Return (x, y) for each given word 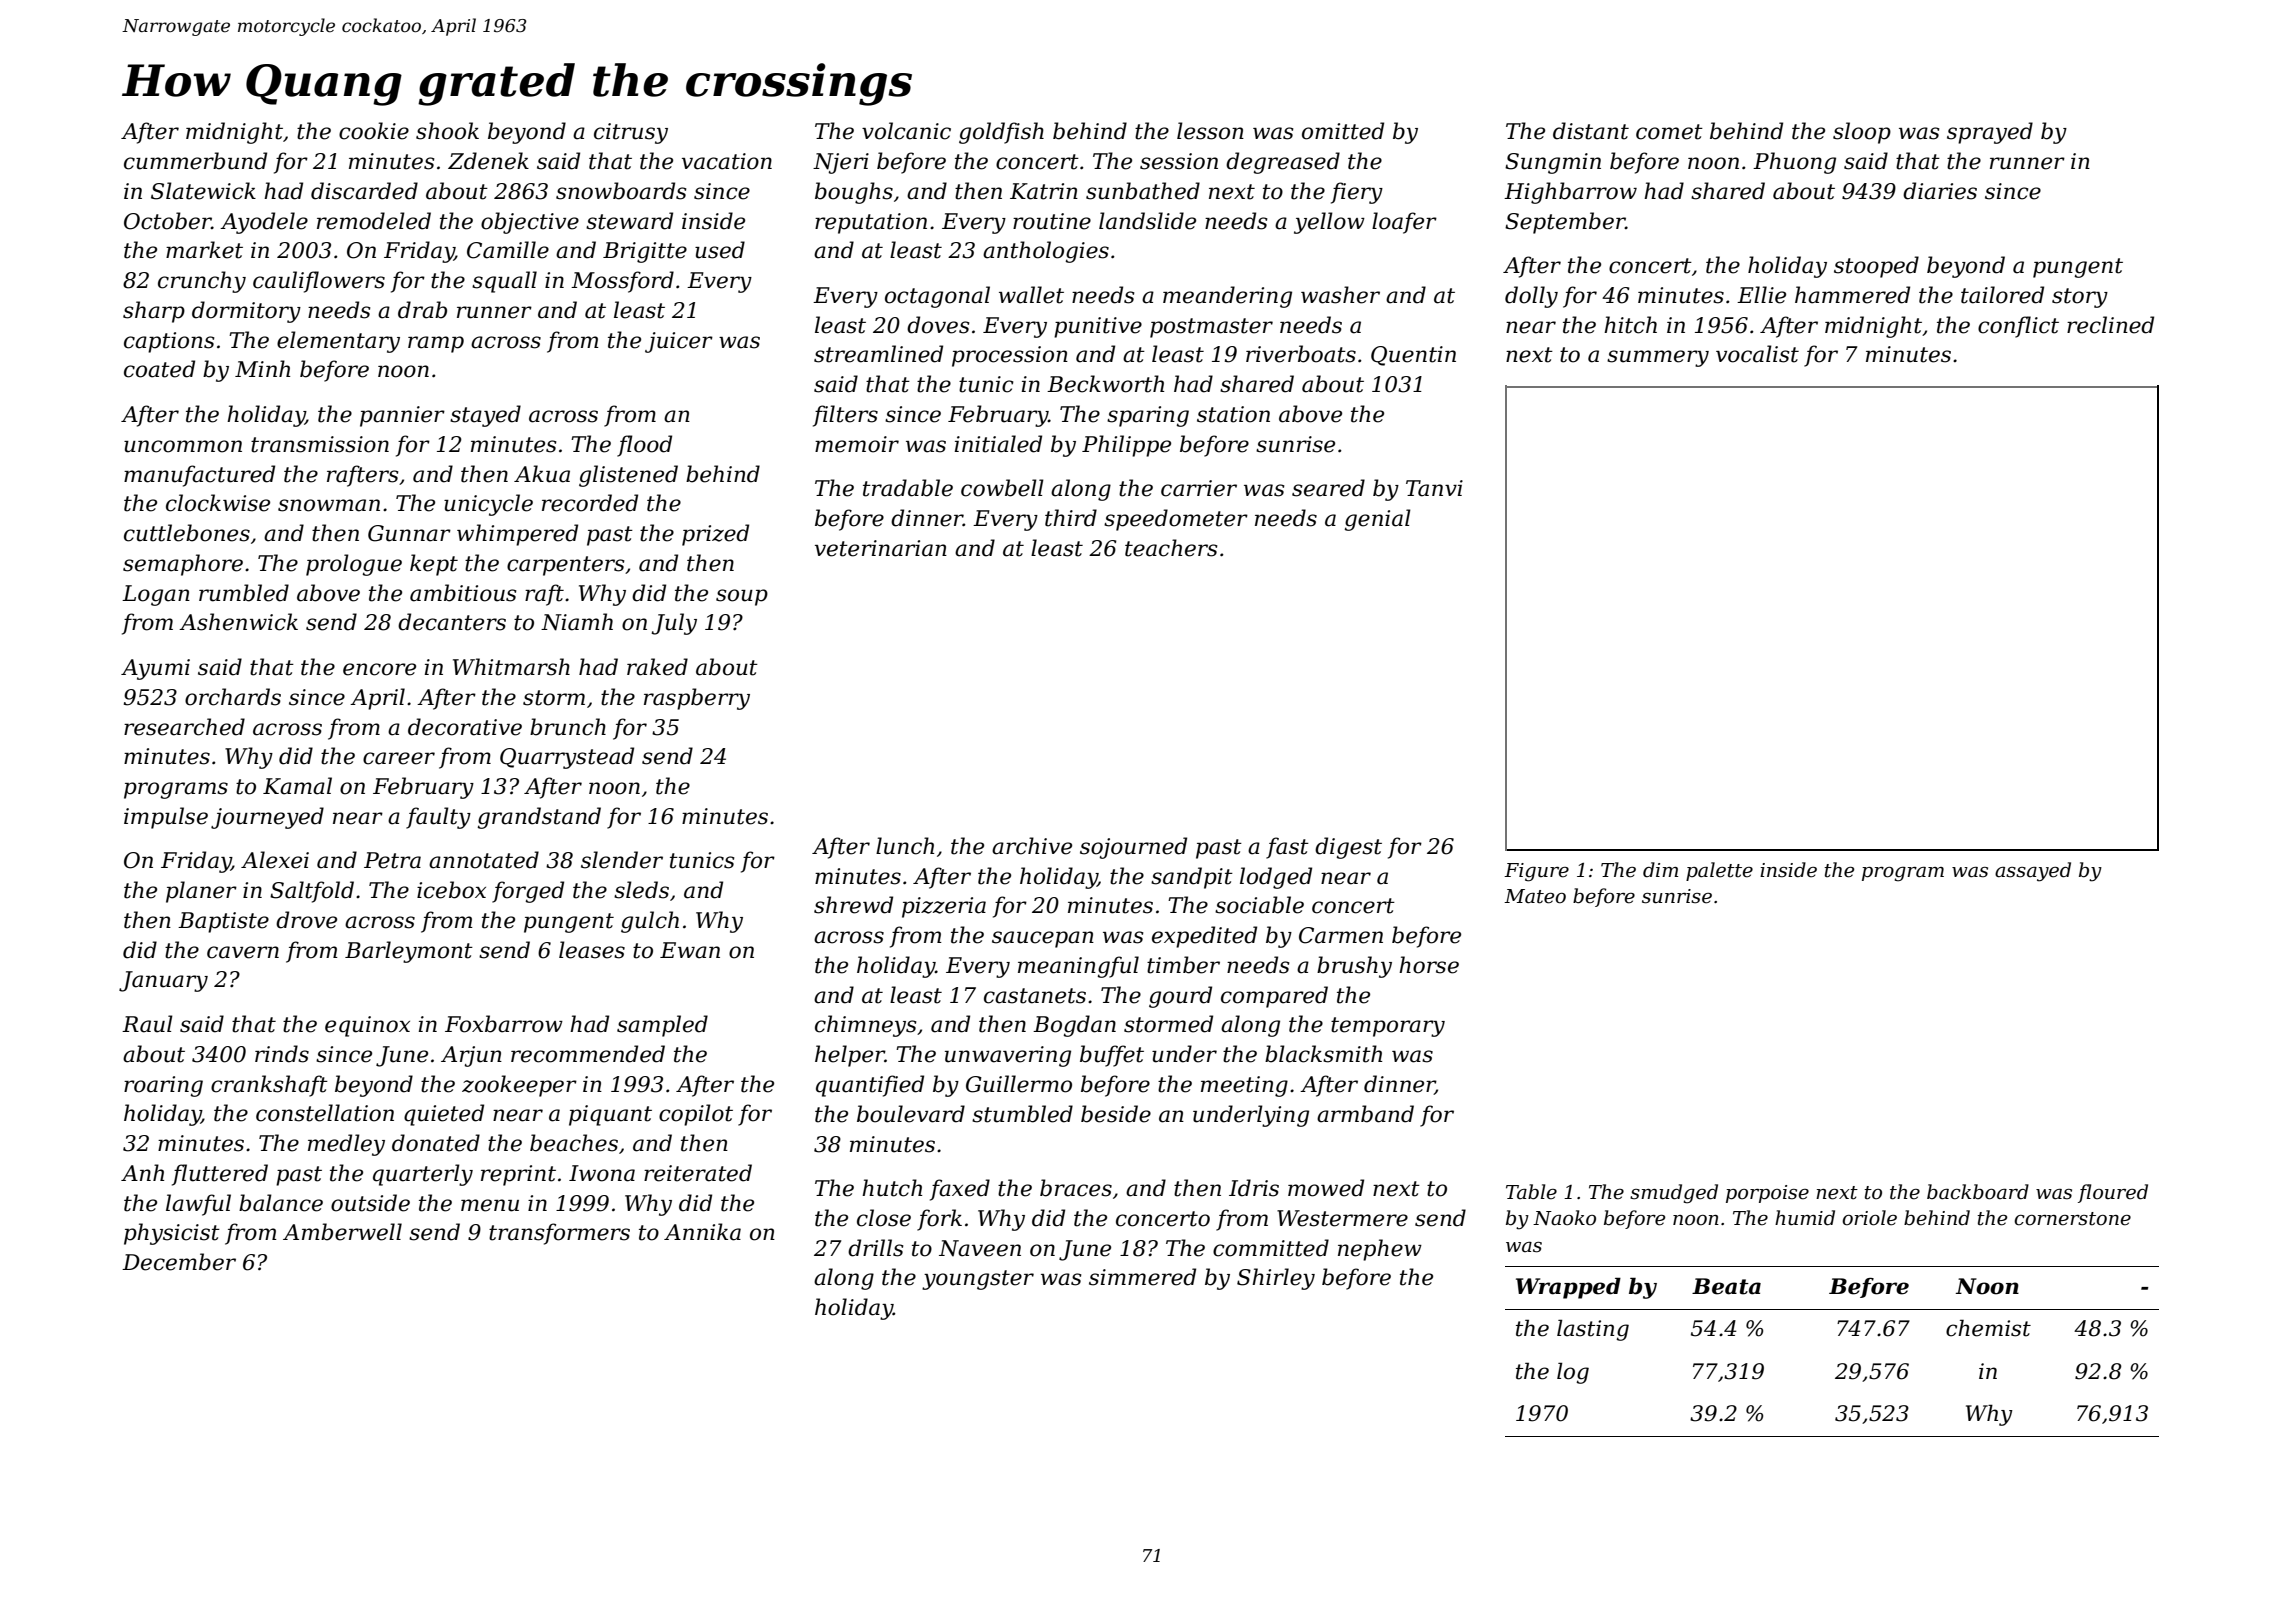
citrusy (631, 133)
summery (1658, 358)
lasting (1593, 1330)
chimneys (865, 1026)
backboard (1978, 1192)
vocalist (1757, 354)
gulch (650, 922)
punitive (1098, 327)
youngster (978, 1280)
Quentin (1413, 356)
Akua (542, 474)
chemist (1988, 1328)
